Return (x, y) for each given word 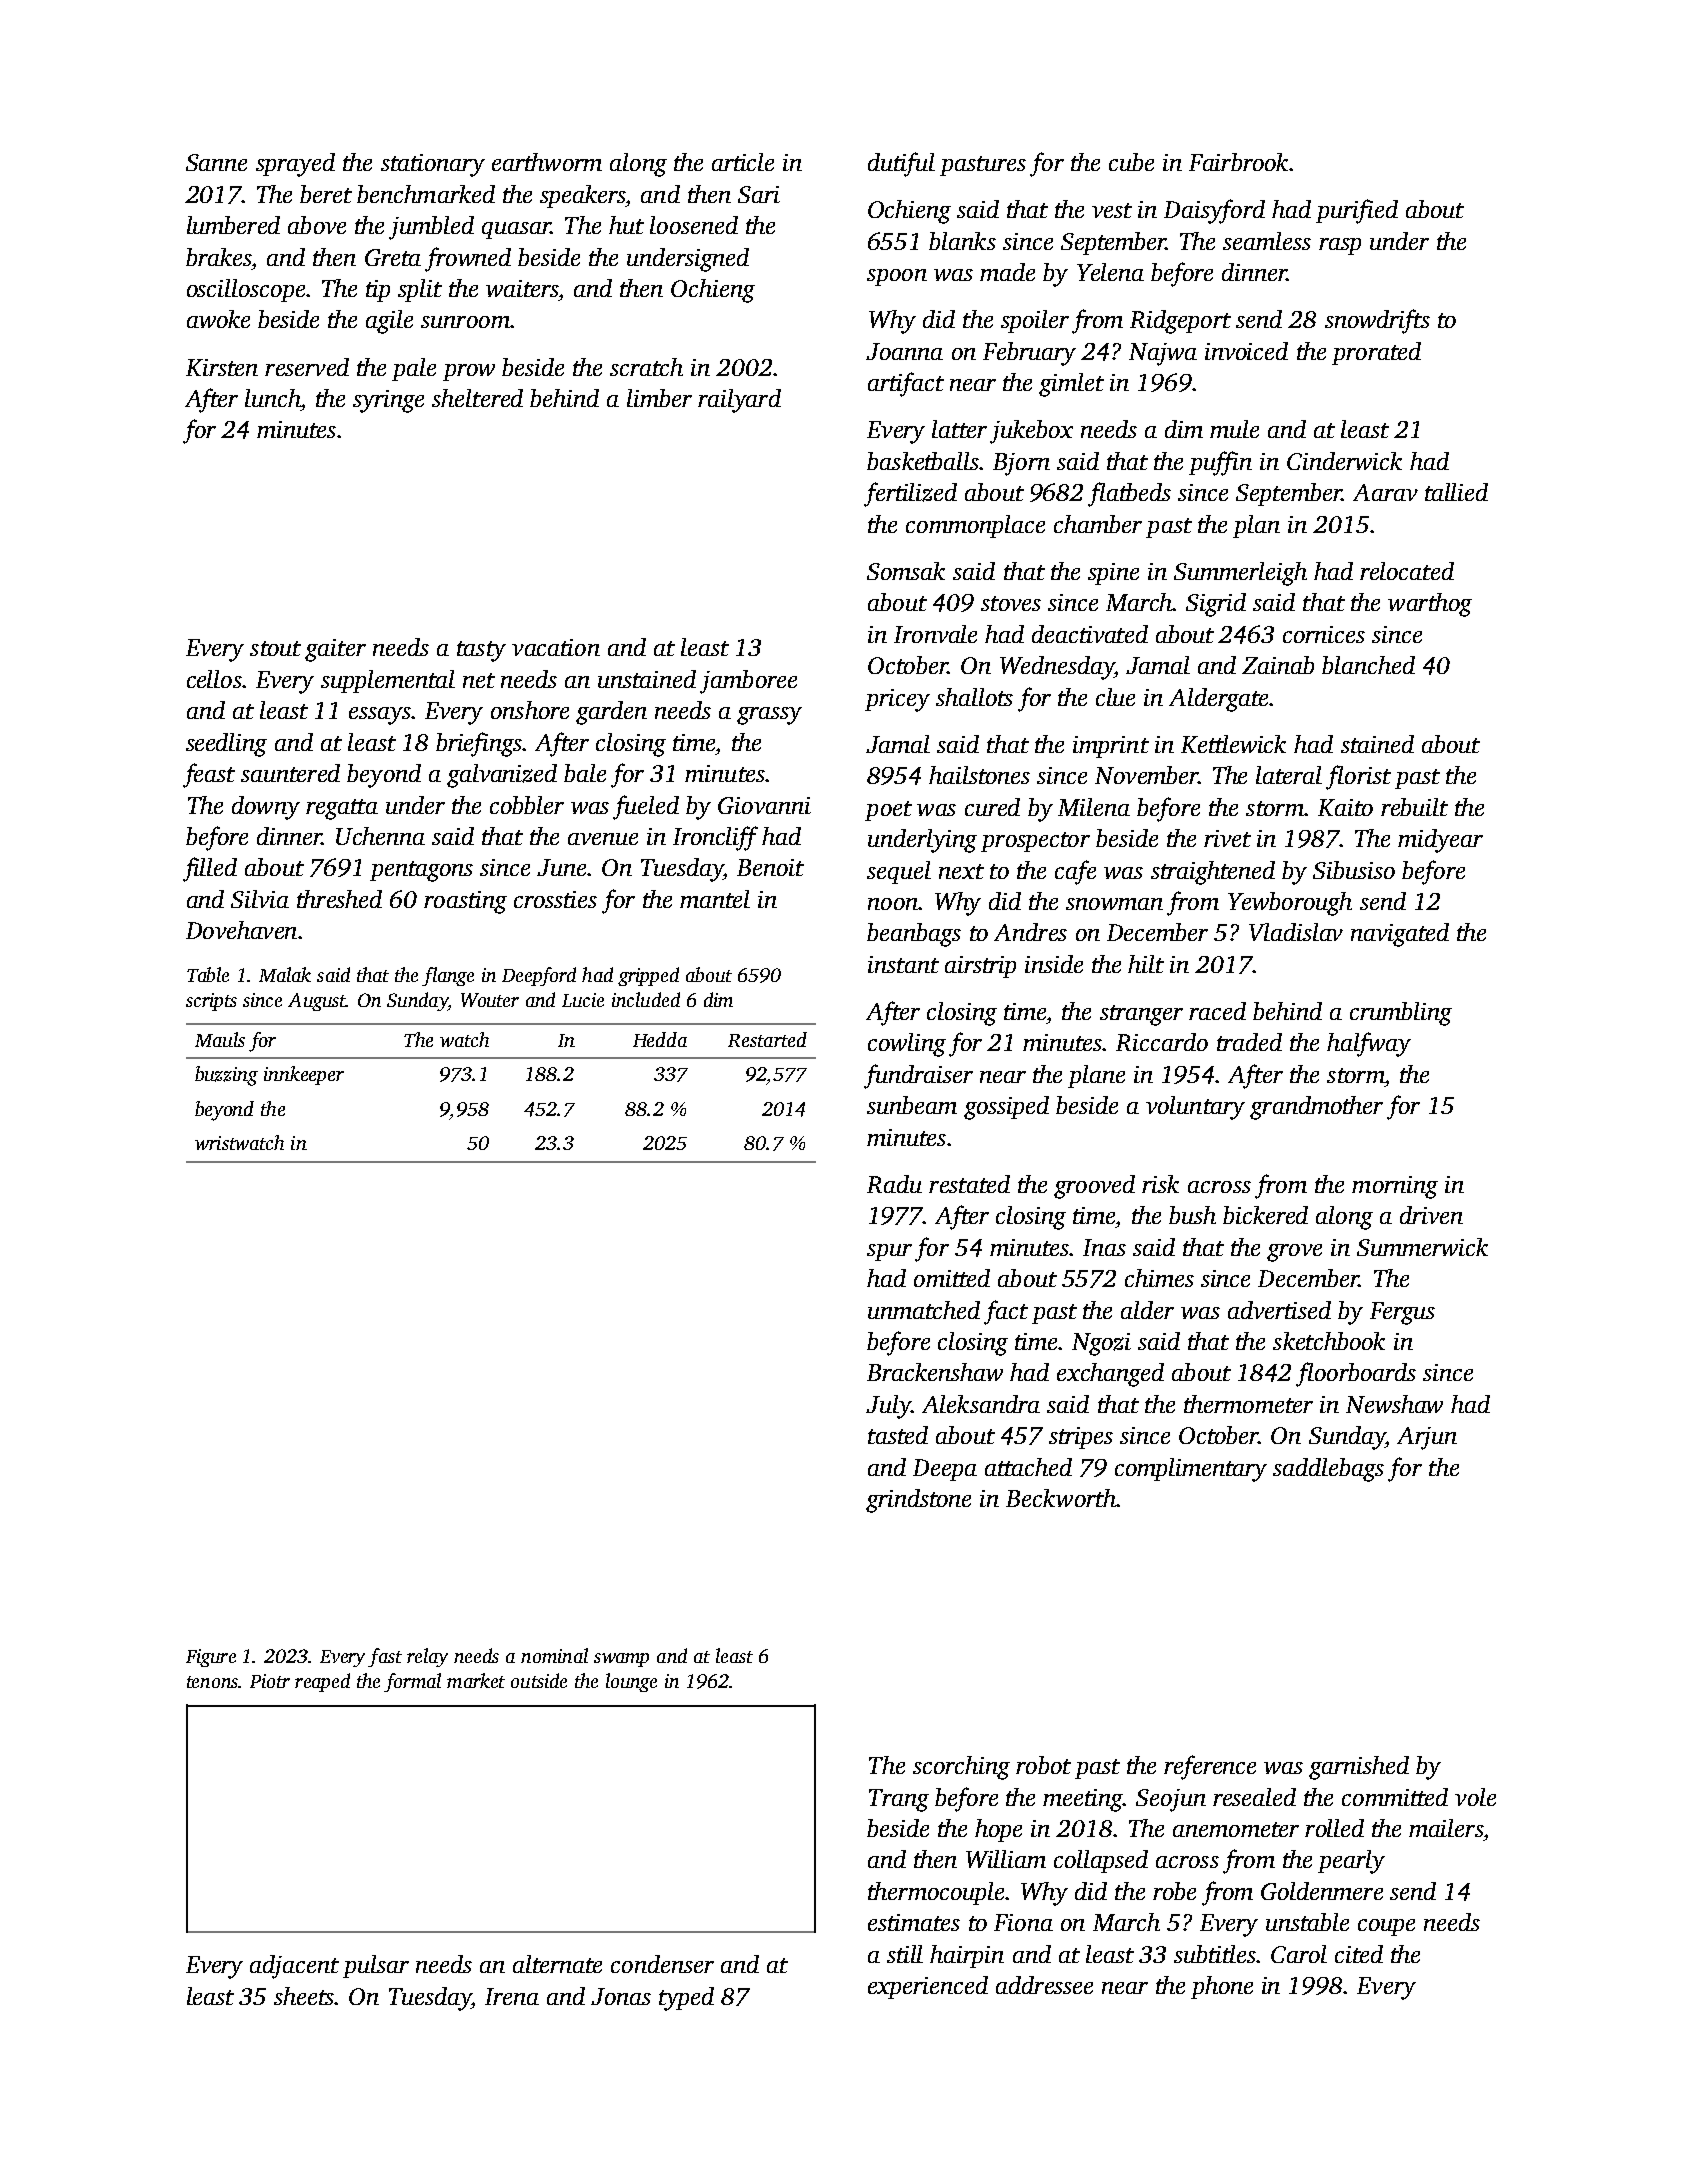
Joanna (904, 351)
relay (427, 1657)
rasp (1340, 246)
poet (888, 811)
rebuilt (1414, 807)
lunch (273, 398)
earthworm (547, 162)
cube (1131, 162)
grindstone (918, 1501)
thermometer (1248, 1404)
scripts (211, 1002)
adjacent (294, 1967)
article (743, 162)
